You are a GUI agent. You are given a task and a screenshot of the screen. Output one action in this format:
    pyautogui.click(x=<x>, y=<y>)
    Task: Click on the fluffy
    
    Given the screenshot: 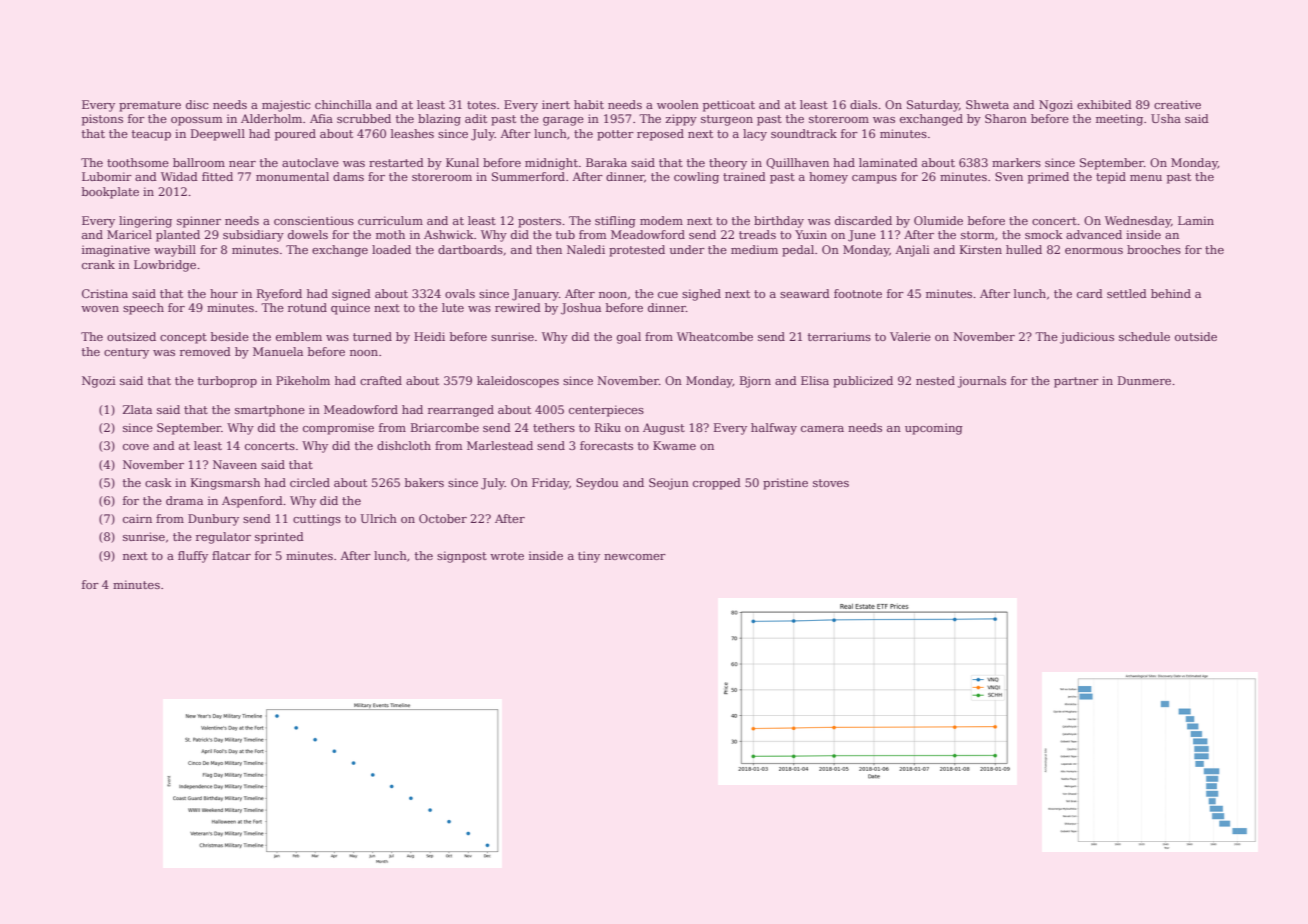 What is the action you would take?
    pyautogui.click(x=193, y=557)
